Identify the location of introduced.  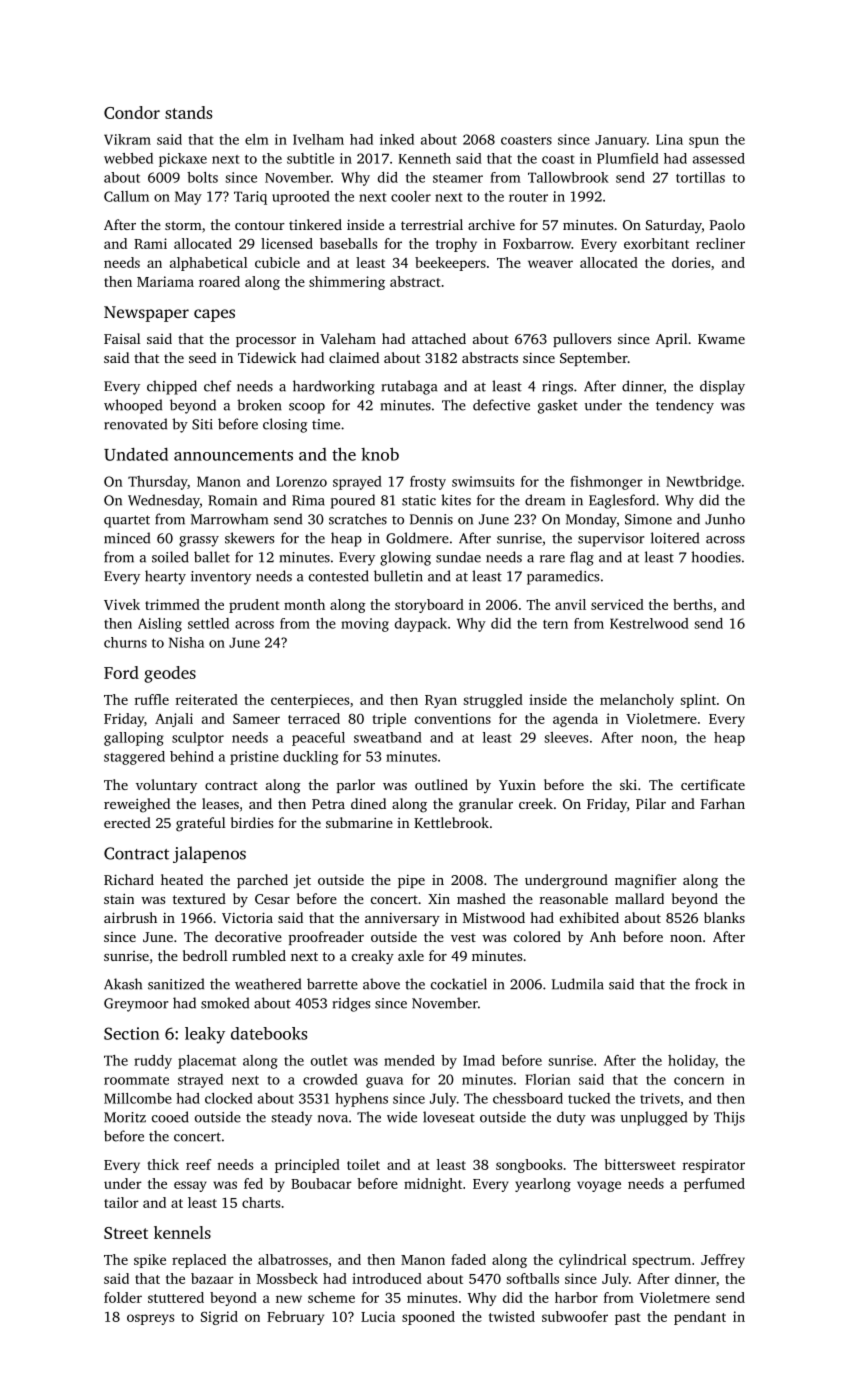
(387, 1278).
